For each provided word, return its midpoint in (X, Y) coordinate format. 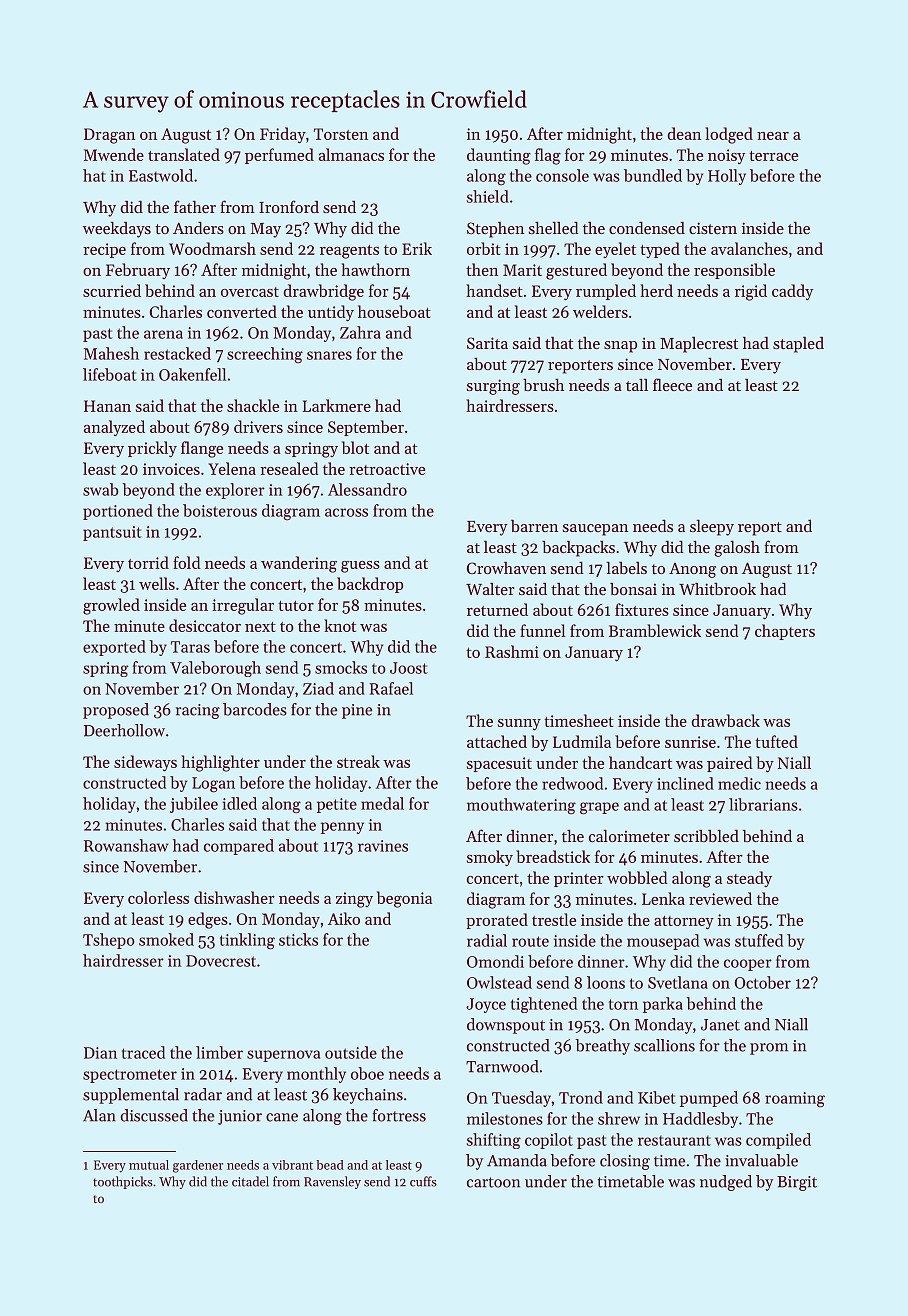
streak (358, 761)
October (763, 982)
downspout (506, 1026)
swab (101, 489)
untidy (331, 313)
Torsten (341, 134)
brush (543, 385)
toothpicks (123, 1182)
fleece (672, 384)
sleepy (712, 528)
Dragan (109, 136)
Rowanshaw (126, 845)
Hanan (107, 406)
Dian (100, 1053)
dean (684, 133)
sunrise (690, 742)
